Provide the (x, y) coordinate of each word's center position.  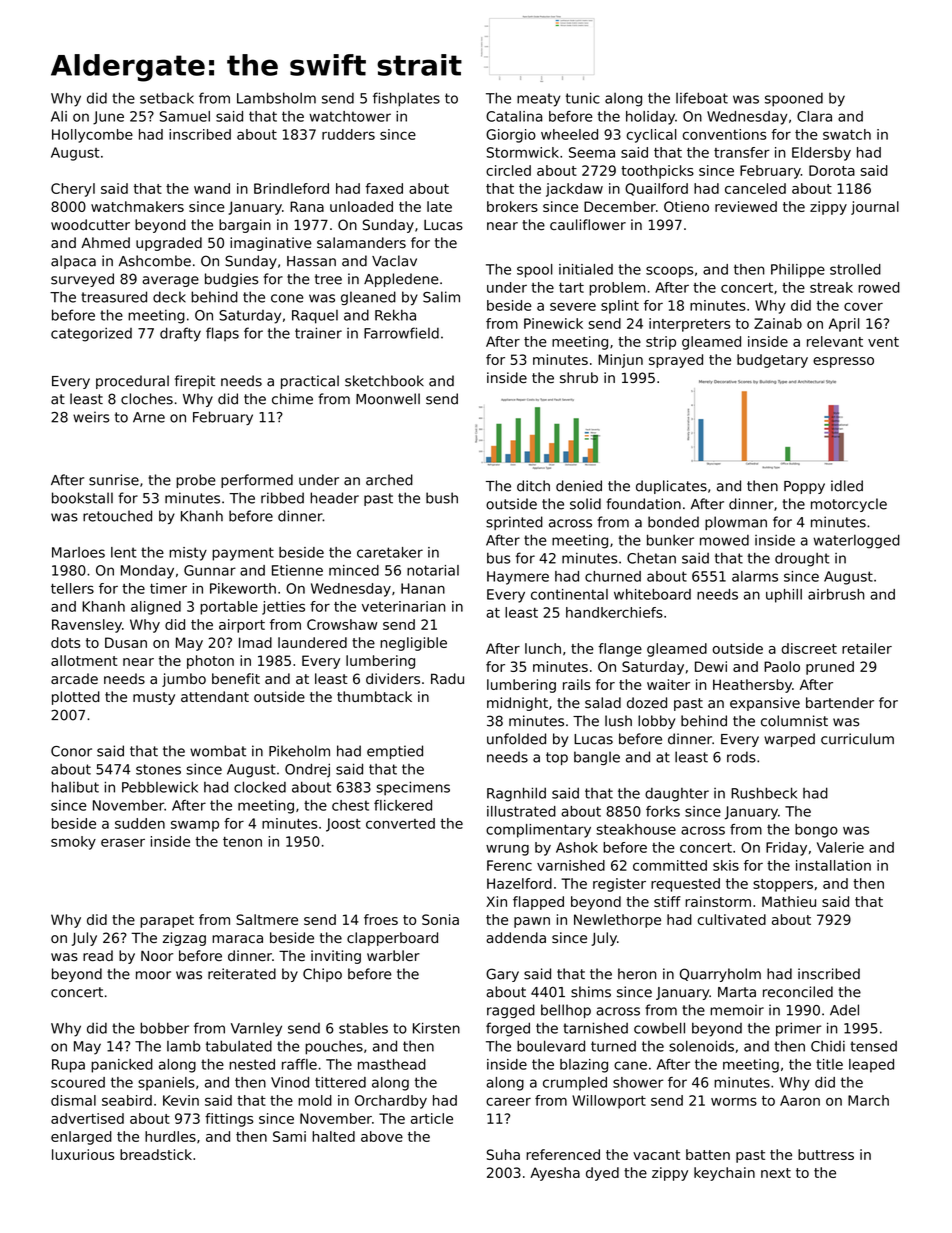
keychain (724, 1174)
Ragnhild (516, 794)
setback (167, 98)
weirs (91, 417)
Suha (503, 1154)
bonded (673, 522)
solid (585, 504)
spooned (794, 100)
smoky (73, 843)
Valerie (840, 847)
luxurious (83, 1154)
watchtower (350, 116)
